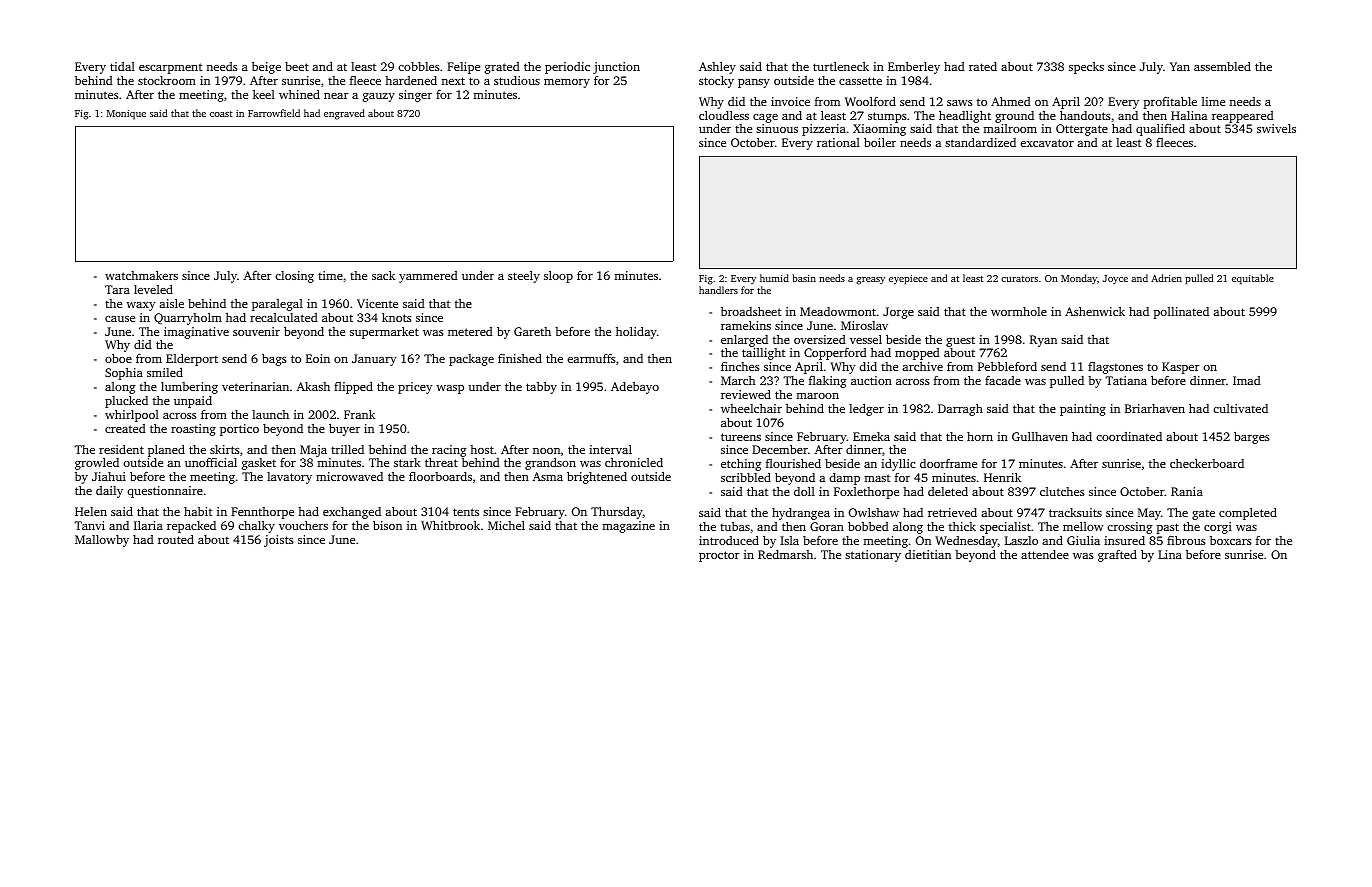 This screenshot has width=1372, height=887. What do you see at coordinates (870, 101) in the screenshot?
I see `Woolford` at bounding box center [870, 101].
